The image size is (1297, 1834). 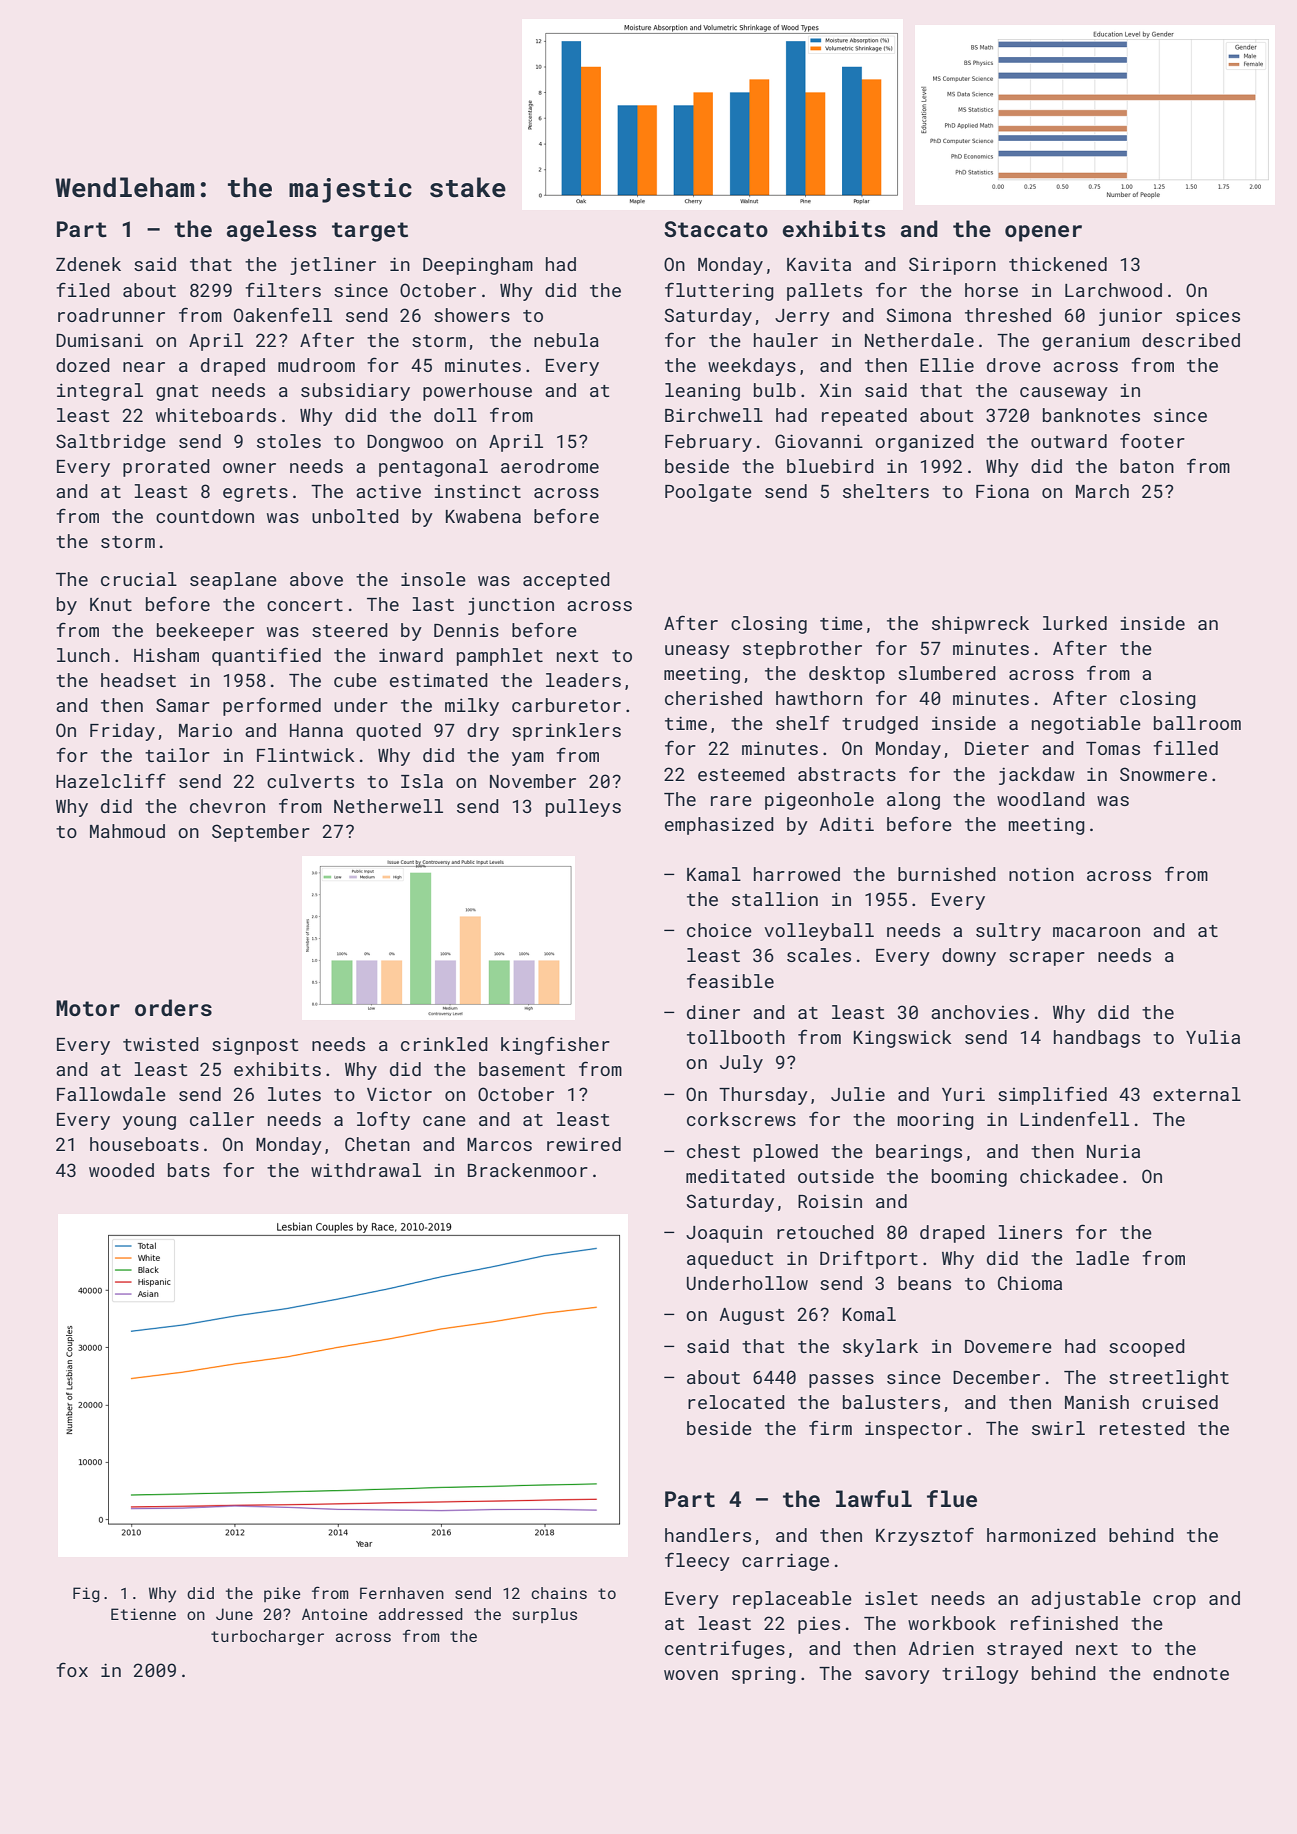 I want to click on crinkled, so click(x=444, y=1044).
